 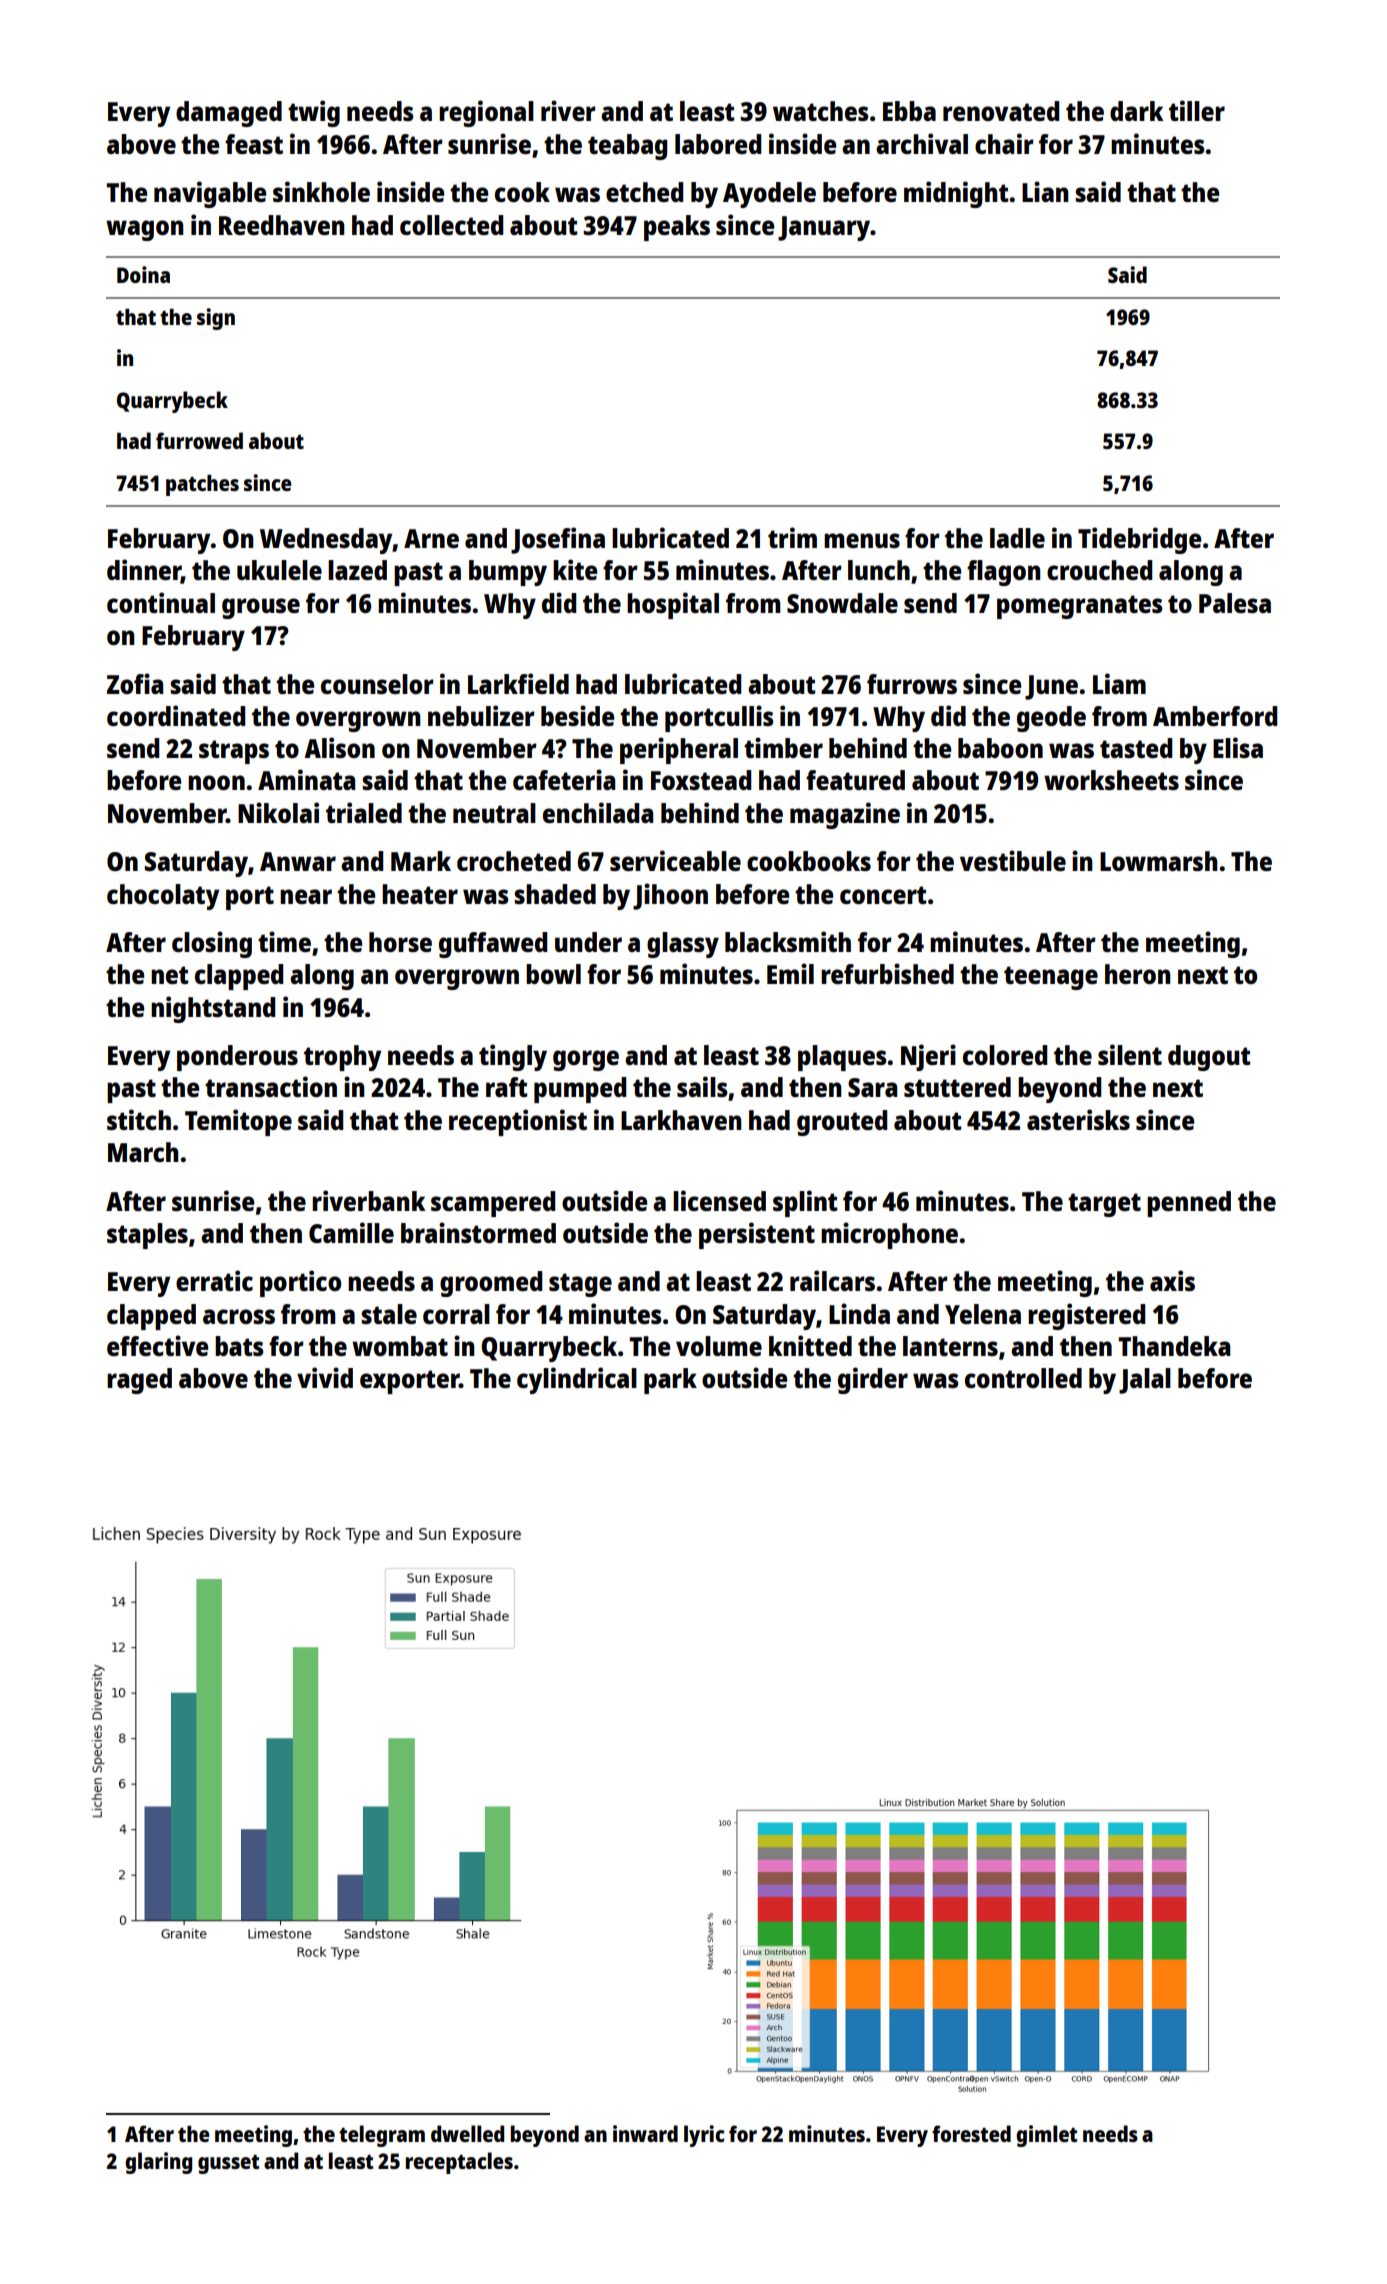 What do you see at coordinates (670, 1381) in the document?
I see `park` at bounding box center [670, 1381].
